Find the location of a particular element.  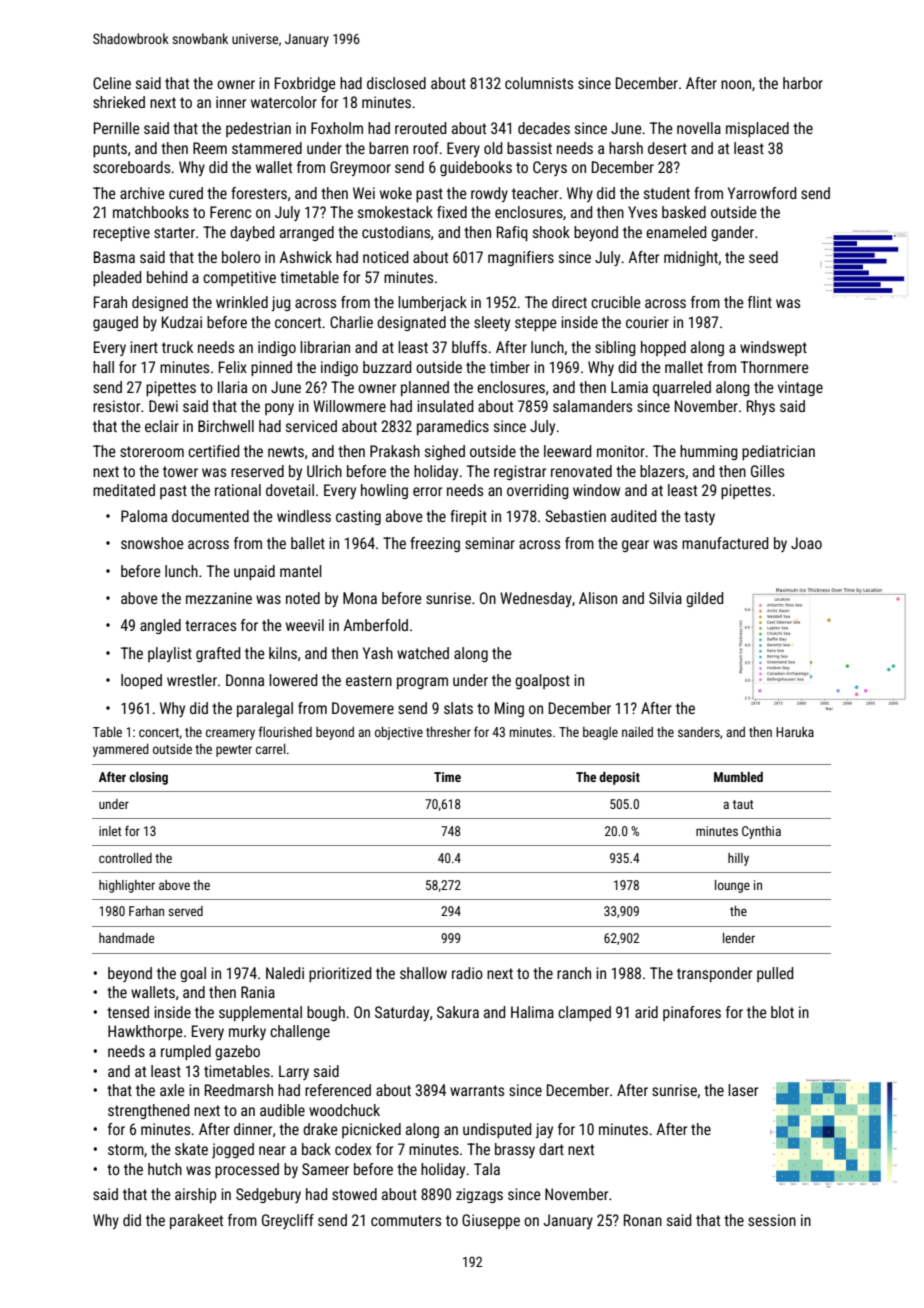

thresher is located at coordinates (448, 732).
